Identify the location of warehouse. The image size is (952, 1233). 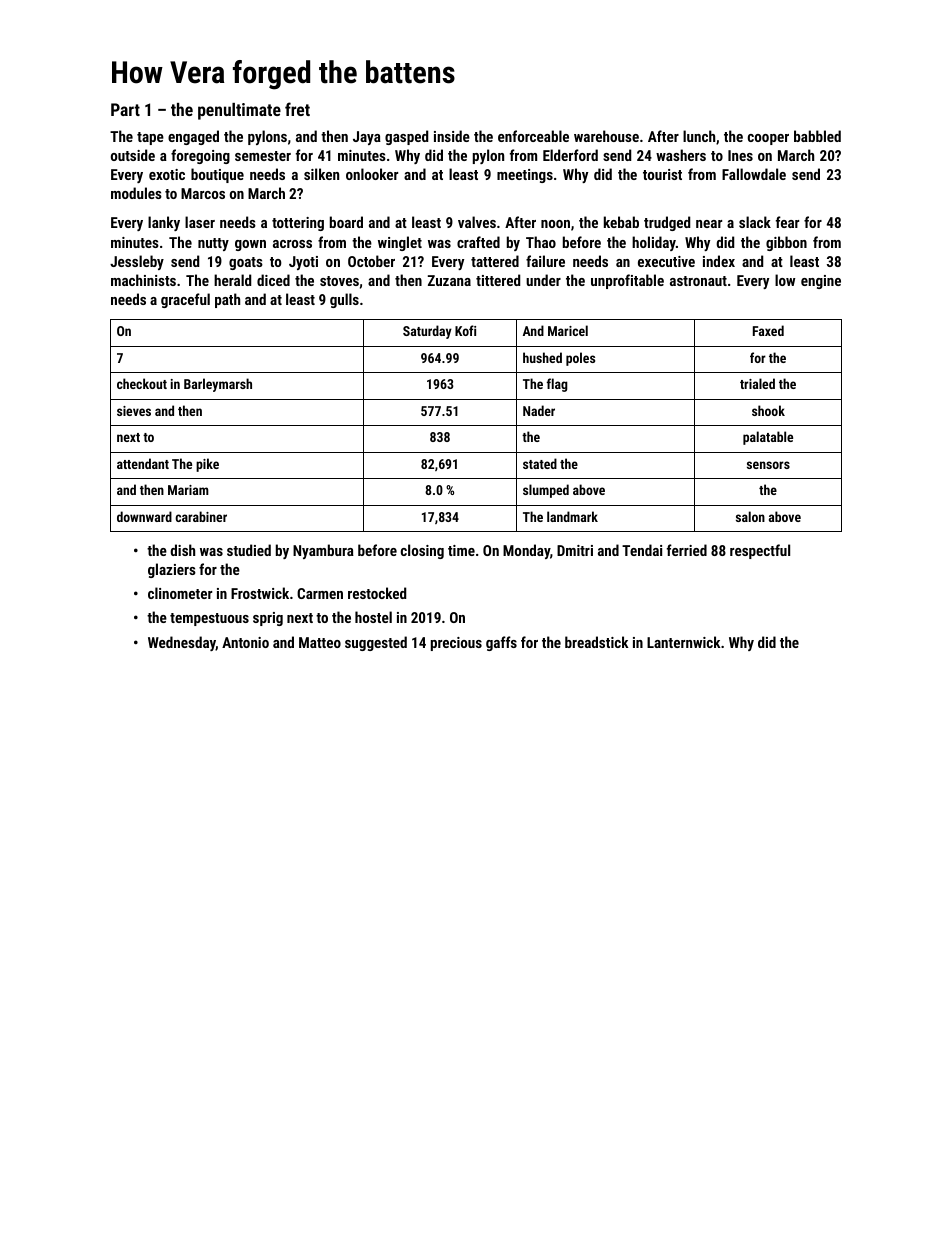
(606, 136).
